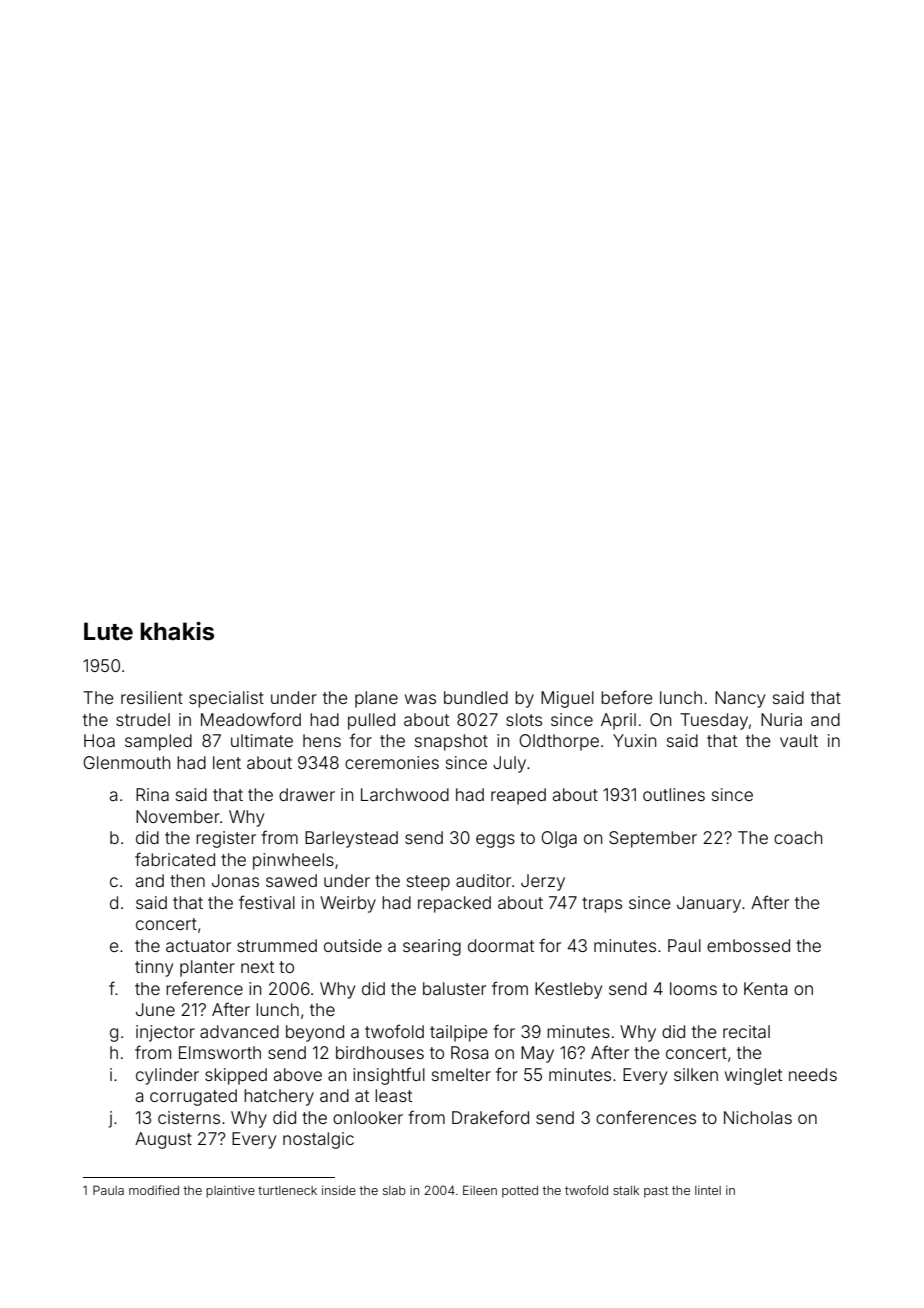 This image has height=1308, width=924. Describe the element at coordinates (490, 1117) in the image. I see `Drakeford` at that location.
